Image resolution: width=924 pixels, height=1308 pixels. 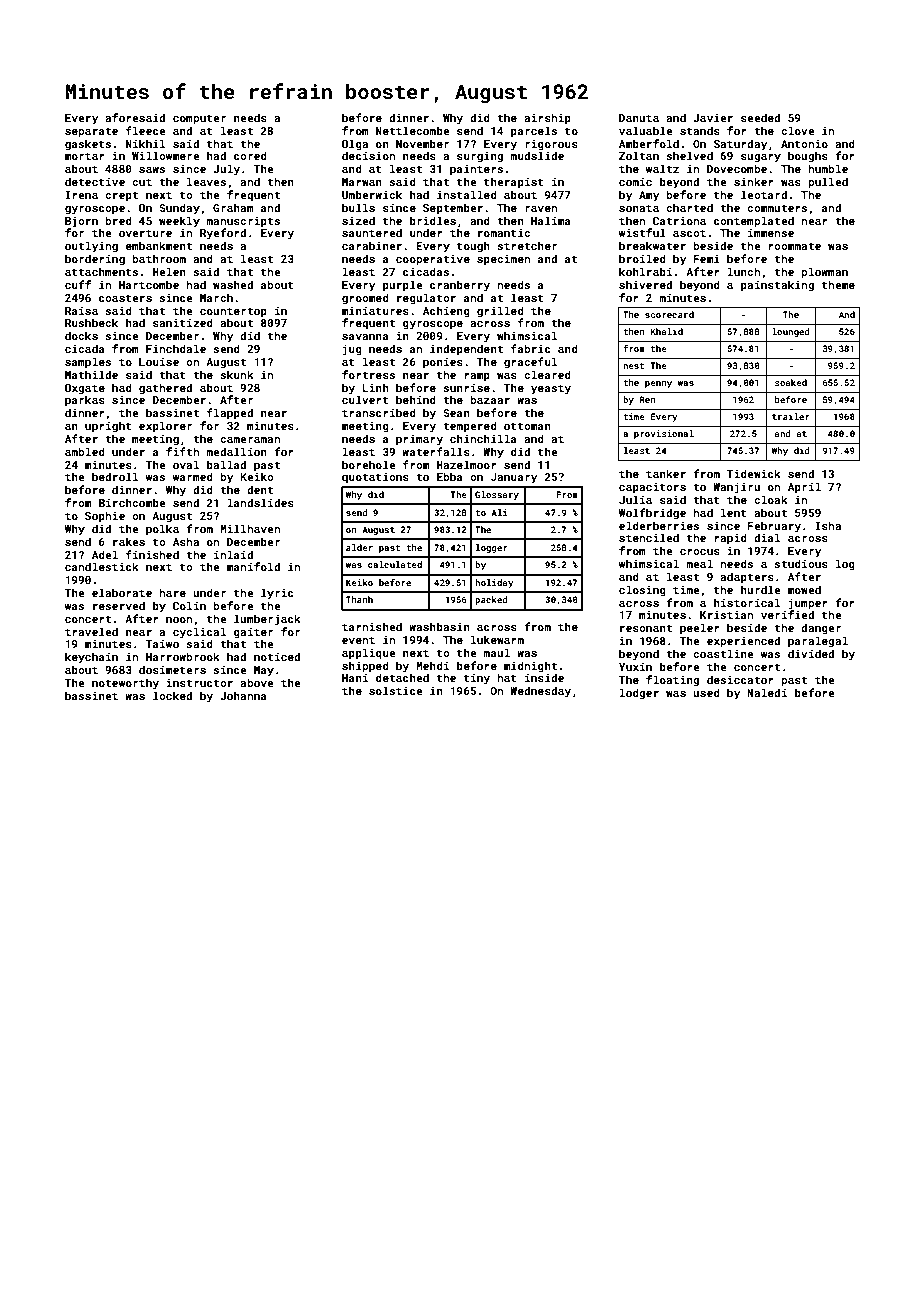 I want to click on saws, so click(x=152, y=170).
